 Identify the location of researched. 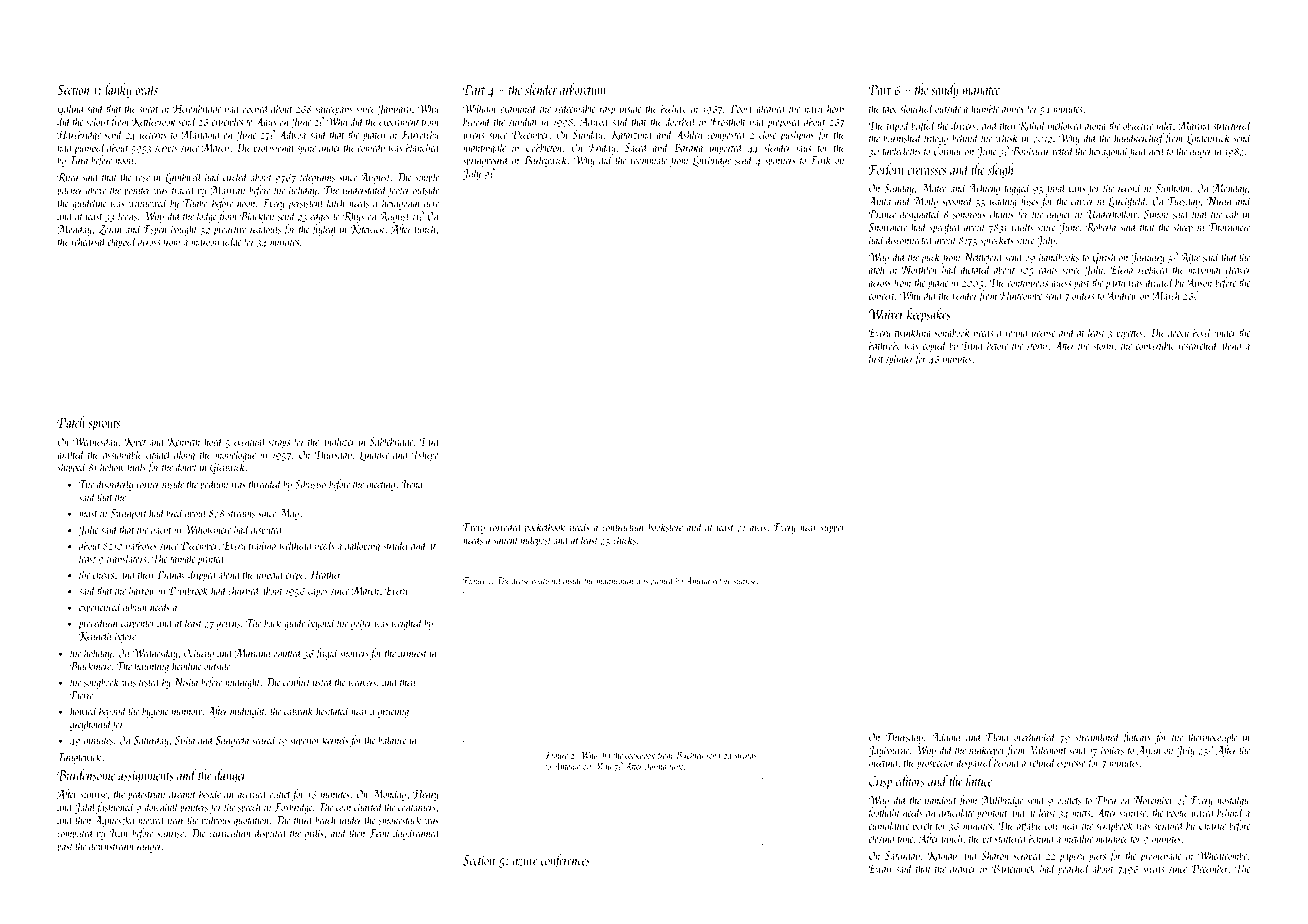
(1198, 345).
